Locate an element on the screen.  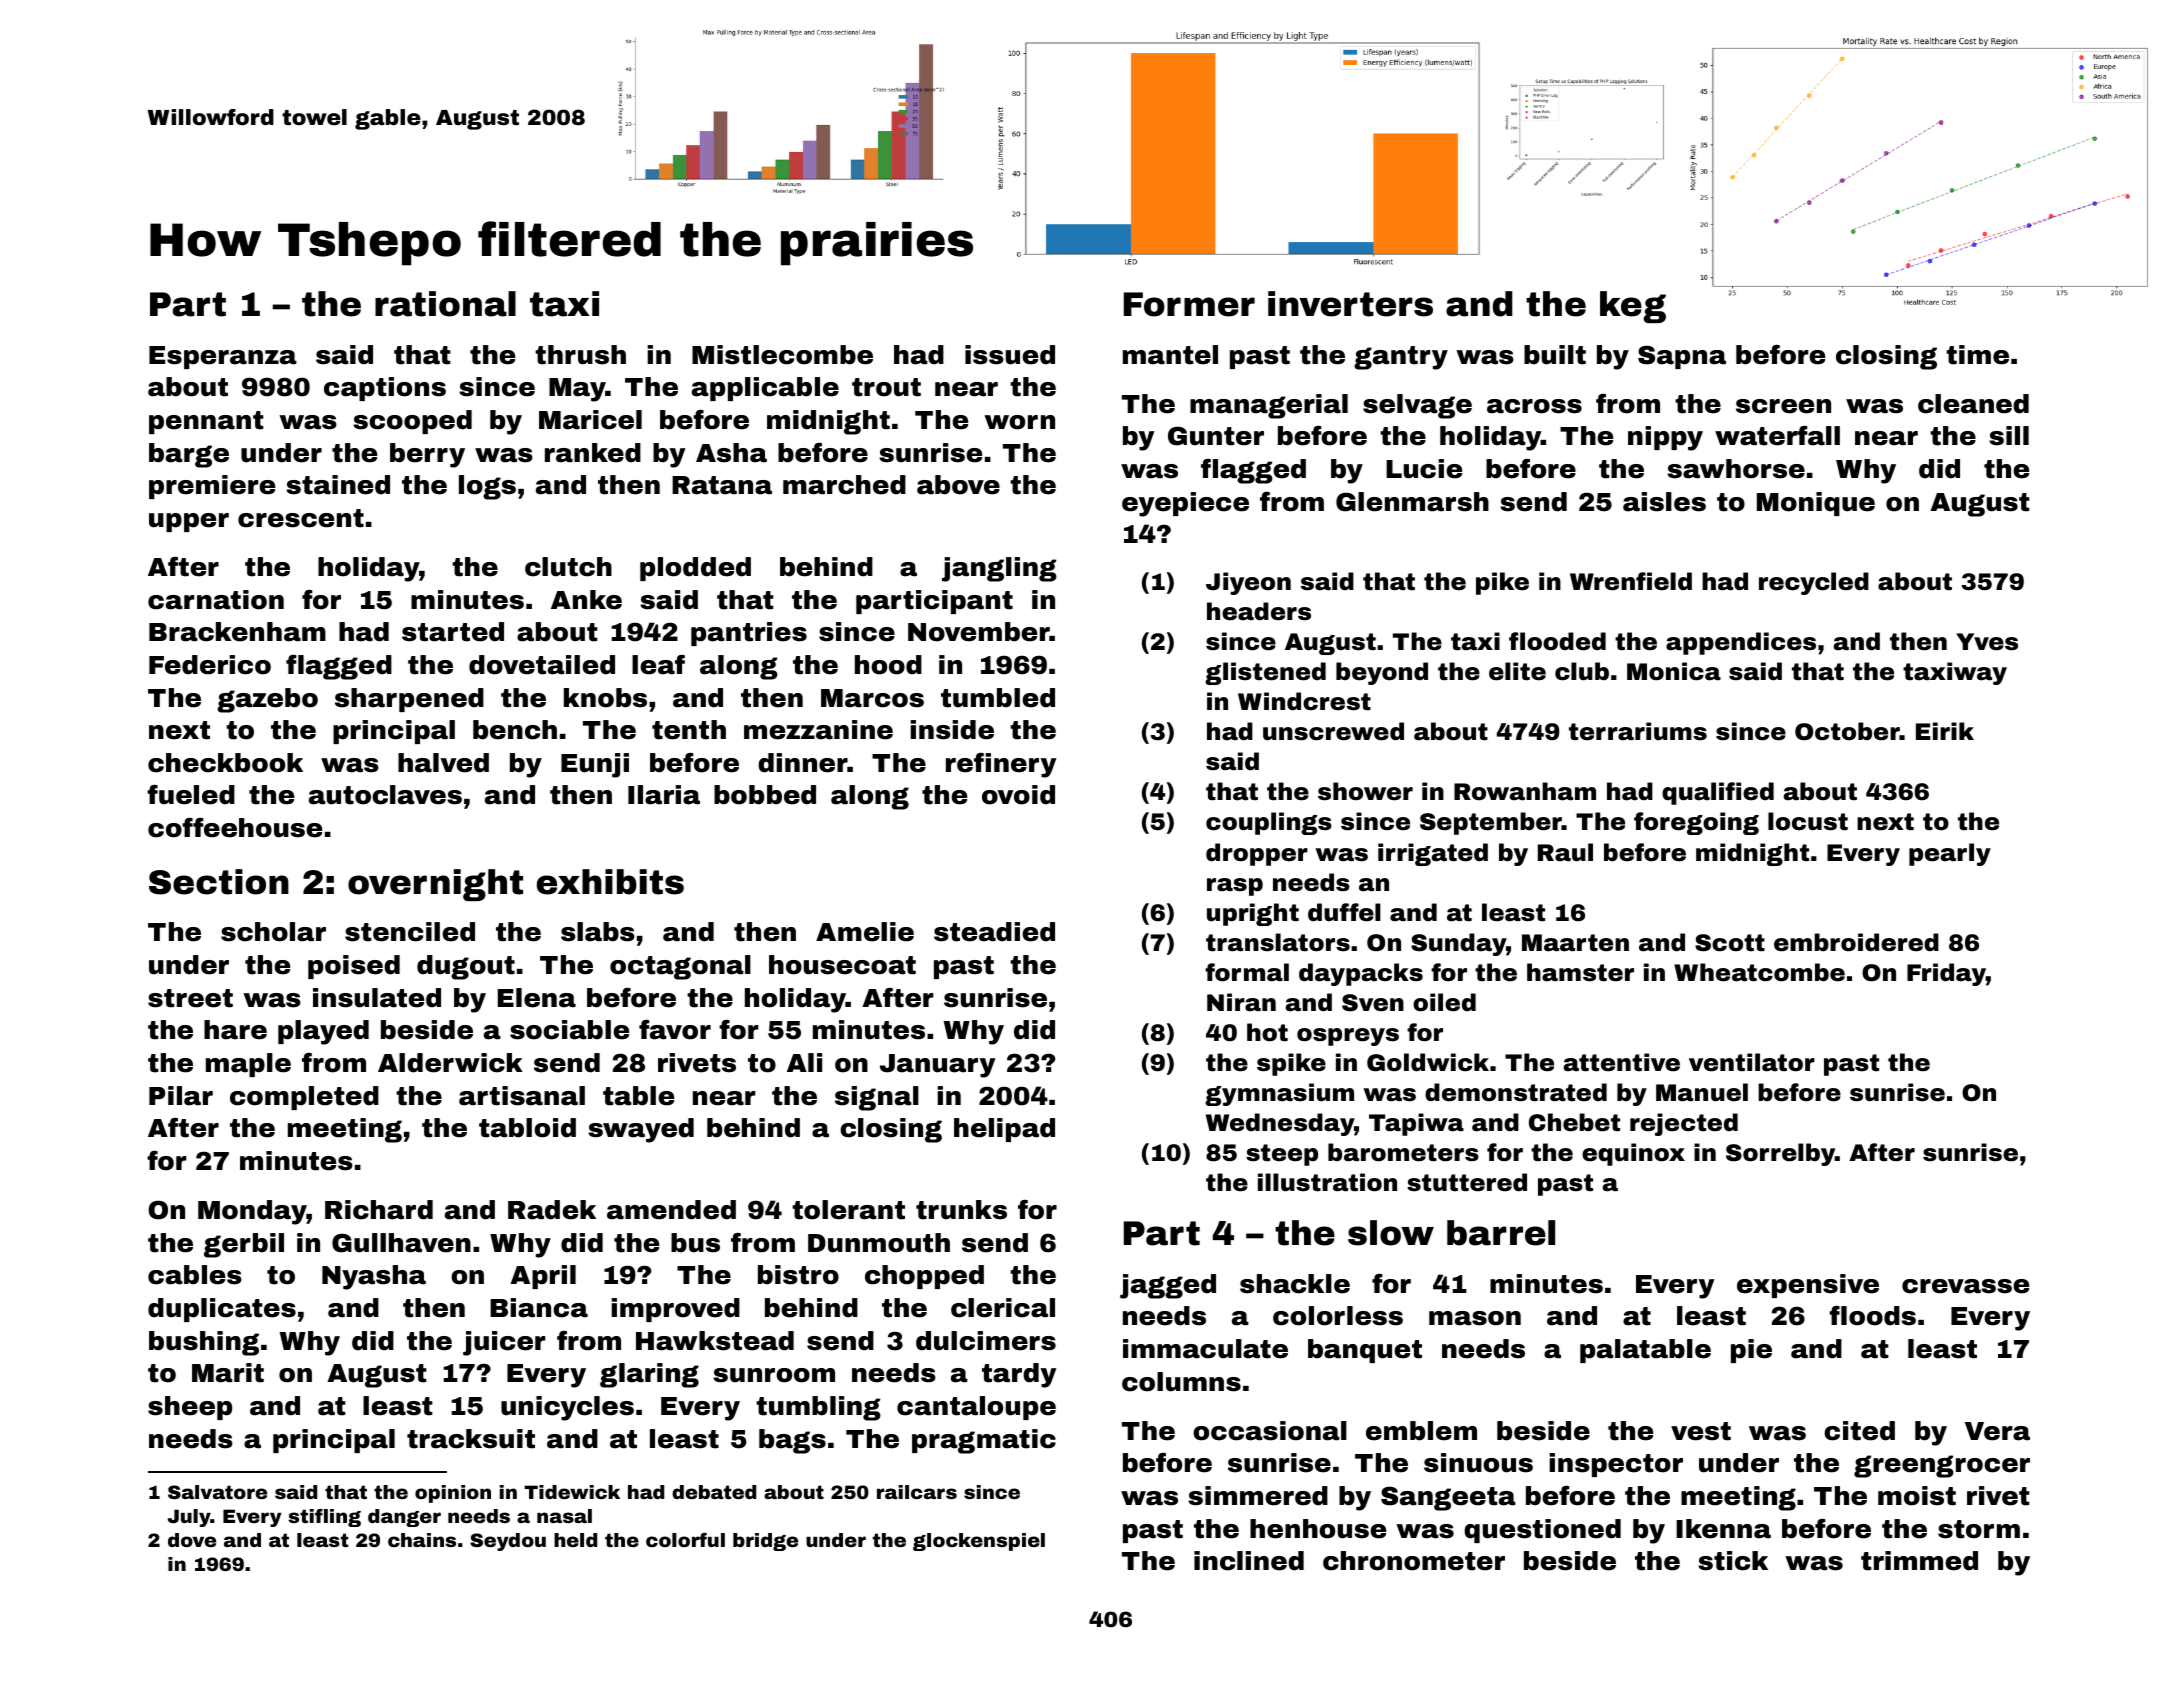
gazebo is located at coordinates (267, 700).
